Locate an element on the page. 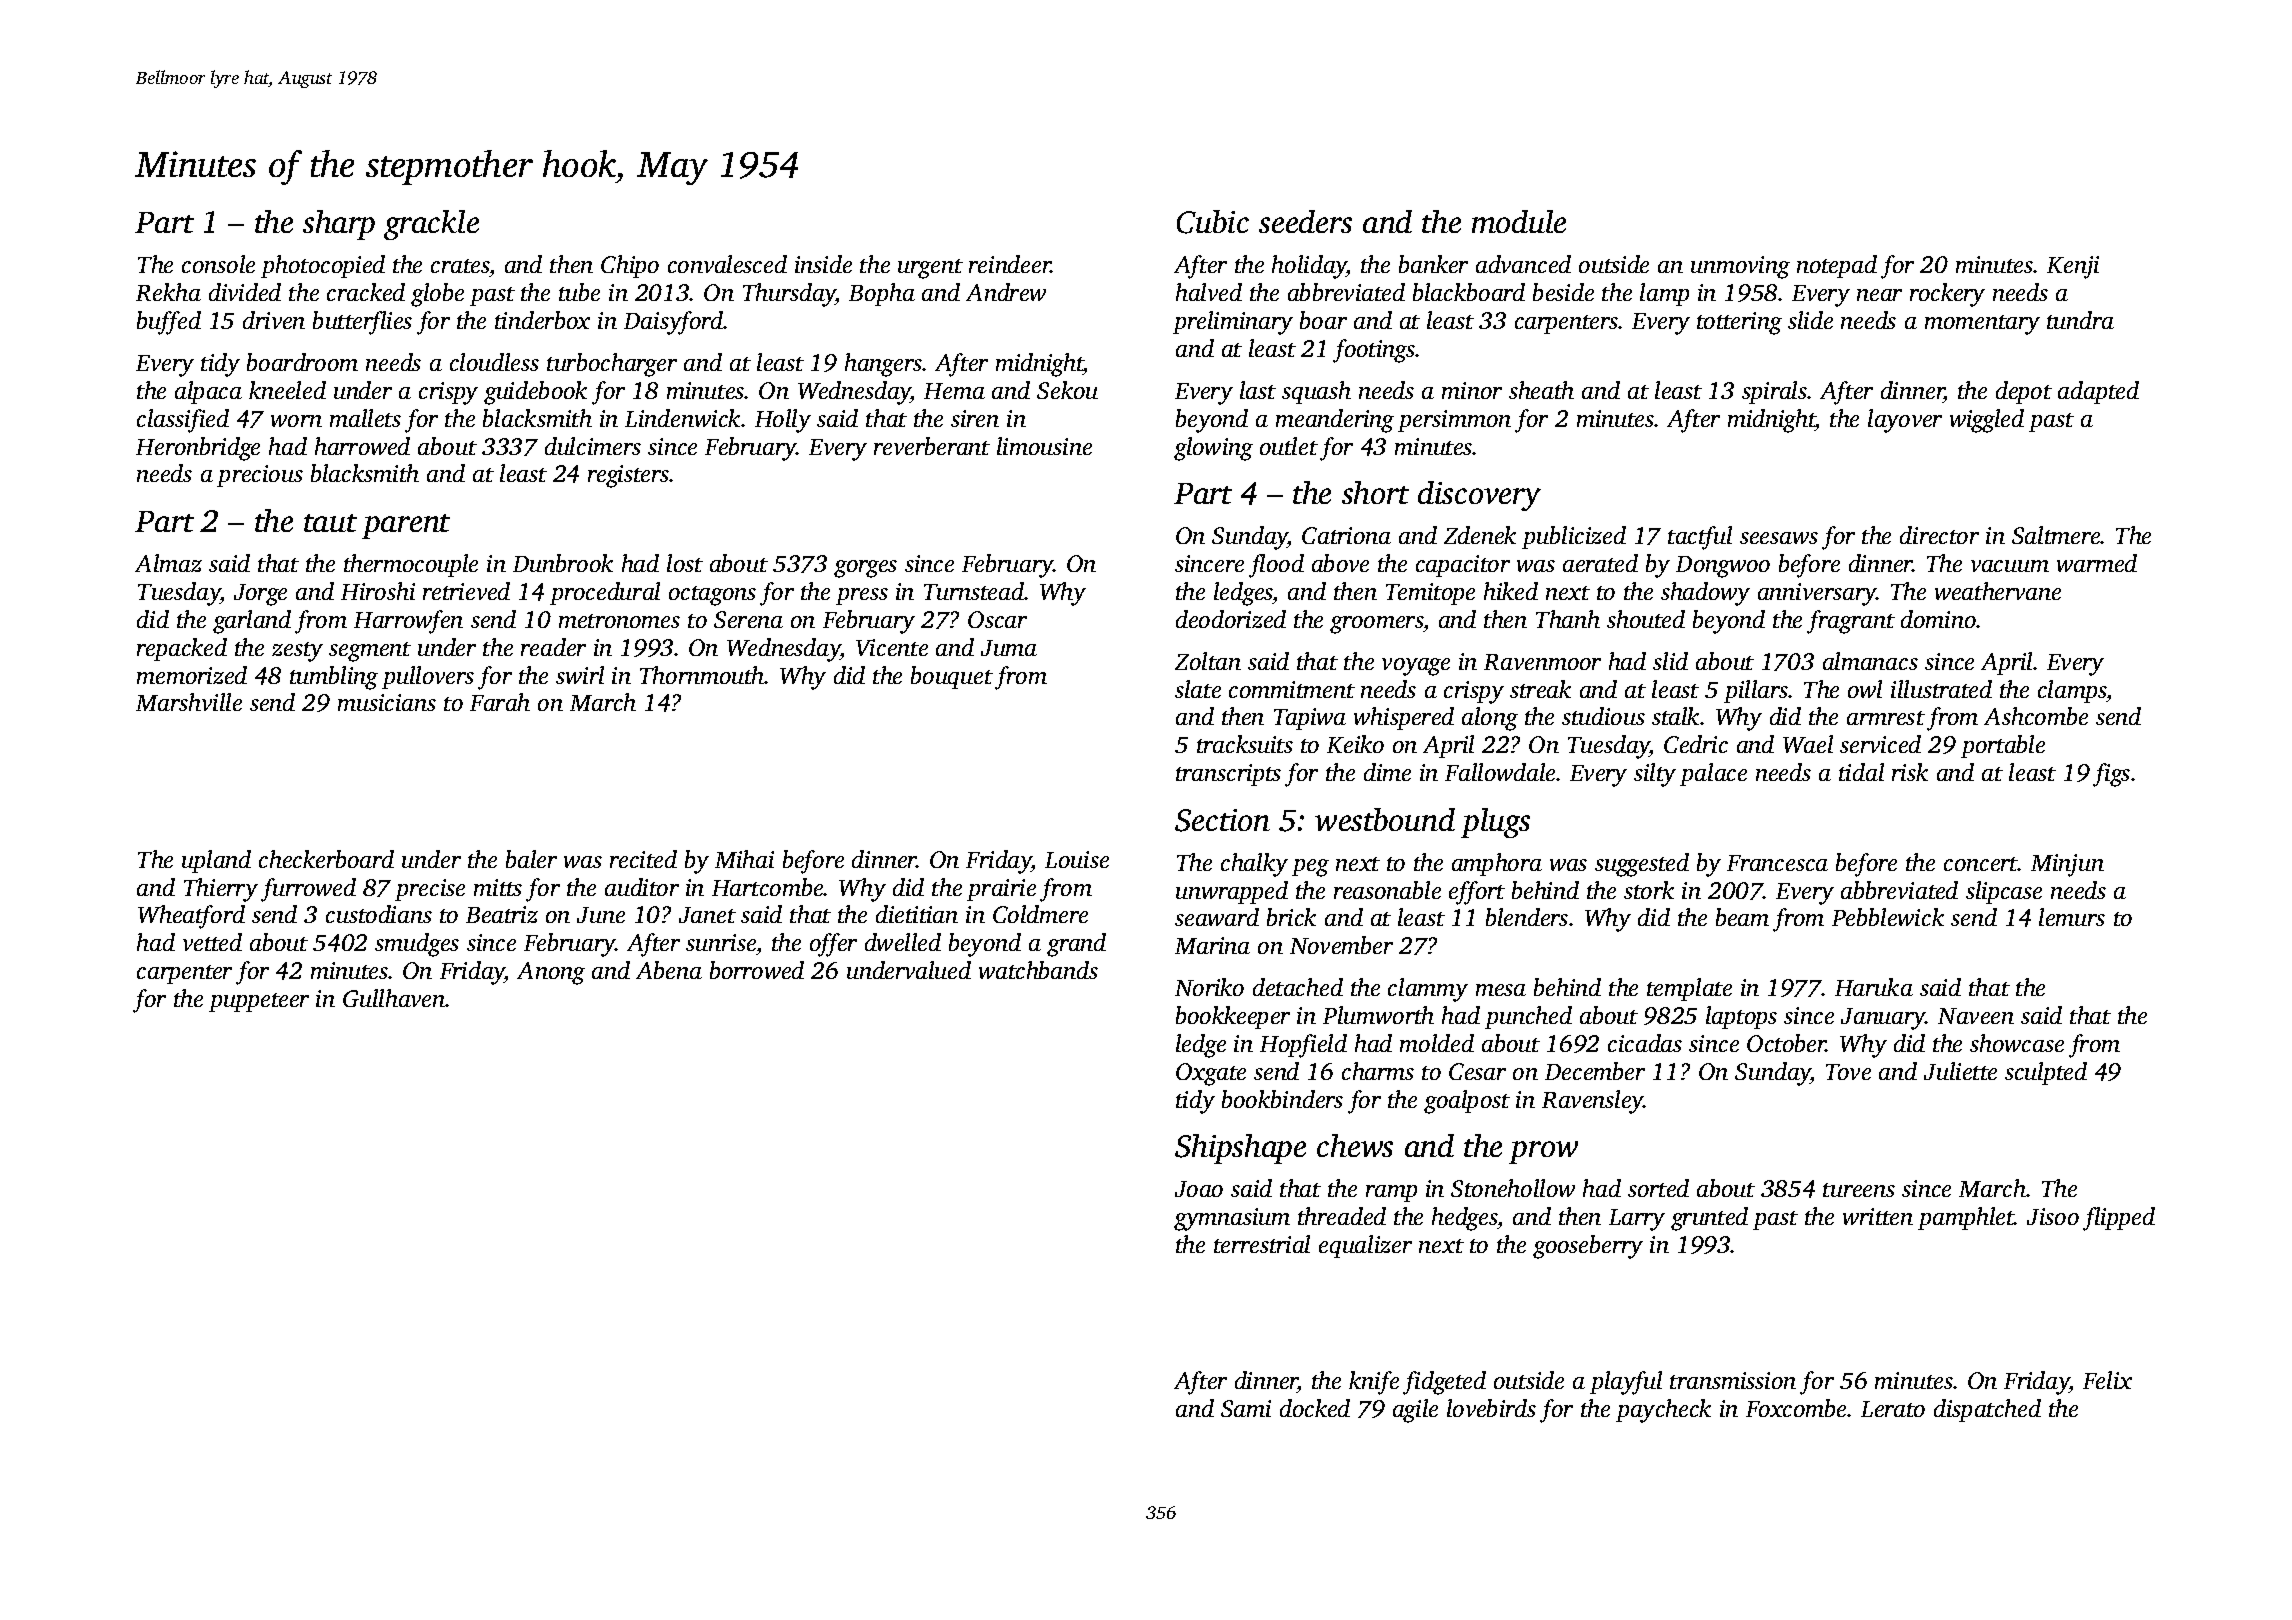  Sekou is located at coordinates (1067, 390).
